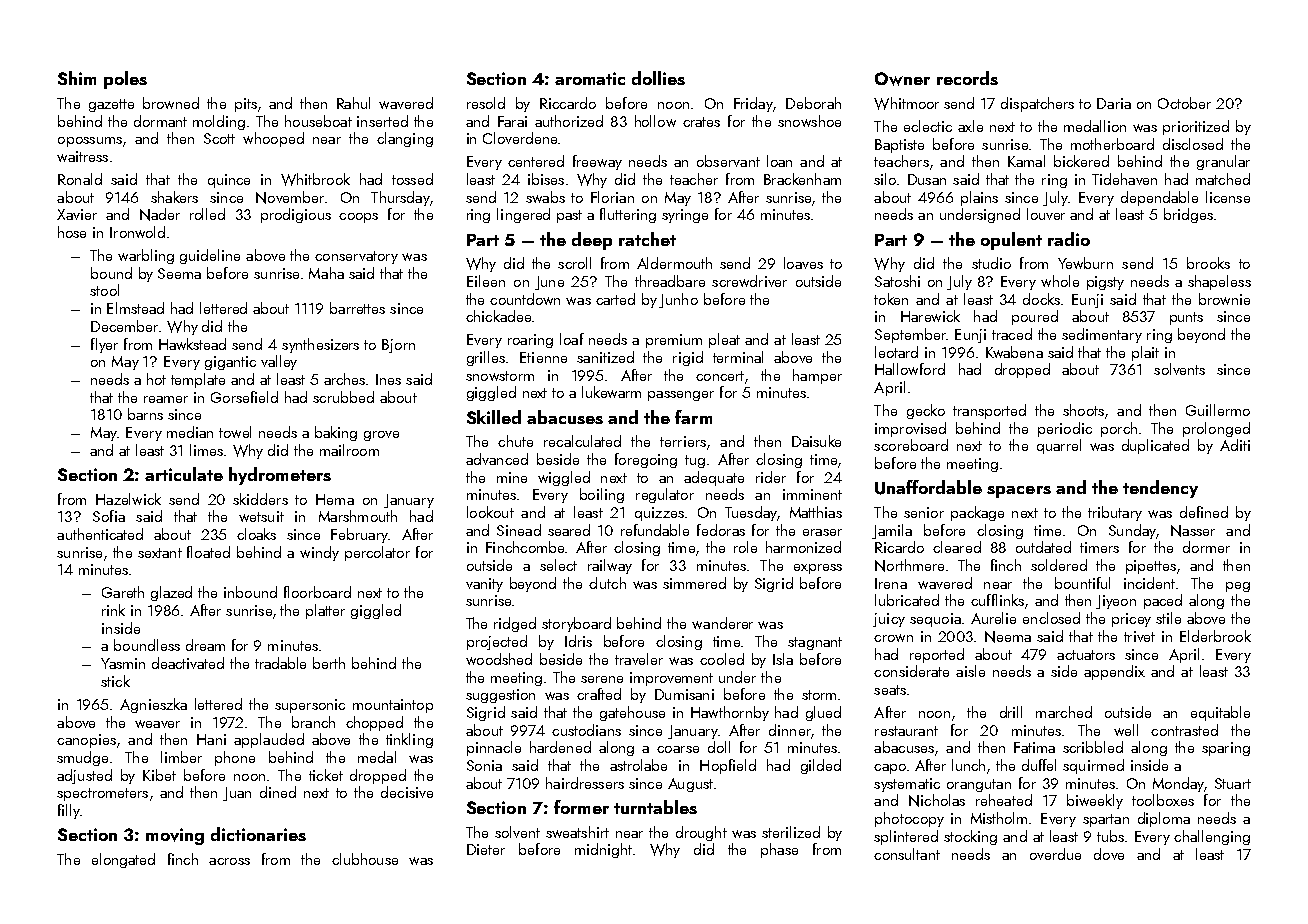  I want to click on traced, so click(1012, 334).
